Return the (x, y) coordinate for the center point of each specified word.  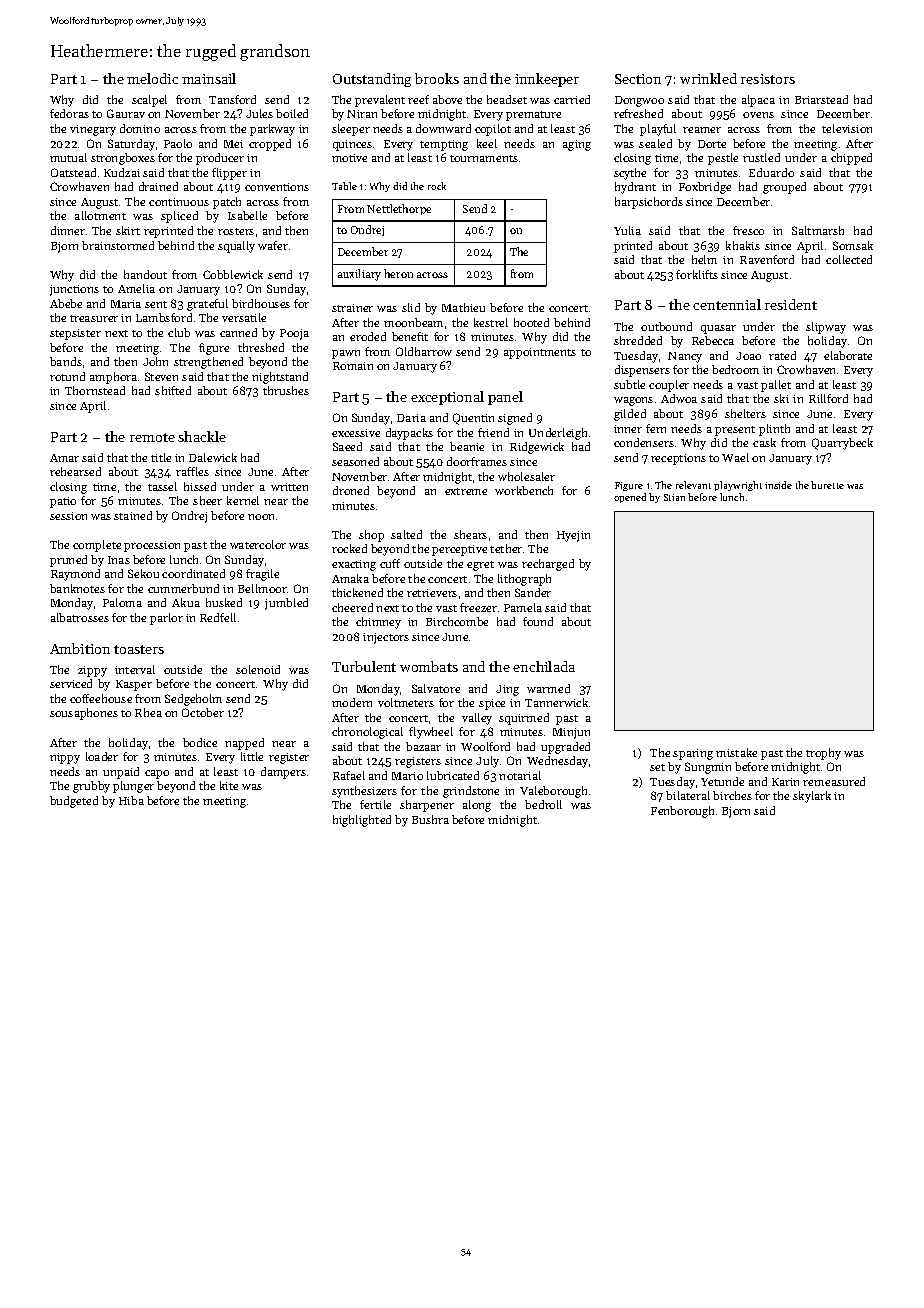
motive (349, 158)
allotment (100, 215)
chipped (851, 159)
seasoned (355, 461)
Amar (64, 458)
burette (827, 485)
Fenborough (682, 812)
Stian (674, 497)
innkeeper (547, 80)
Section (638, 79)
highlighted (362, 821)
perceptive (459, 550)
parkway (272, 130)
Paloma (122, 602)
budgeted (74, 802)
